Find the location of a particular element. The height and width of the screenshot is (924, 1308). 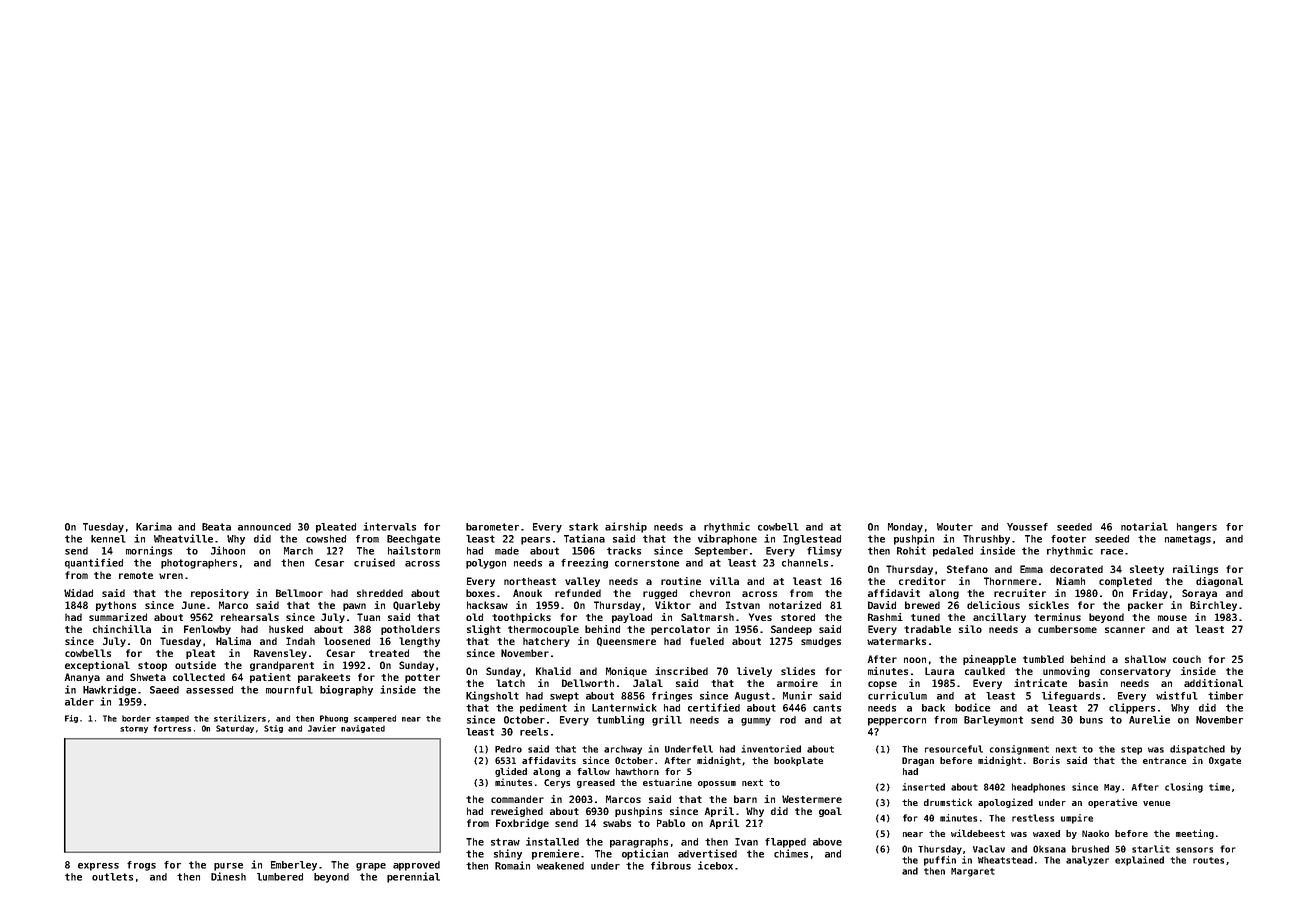

June is located at coordinates (193, 605).
